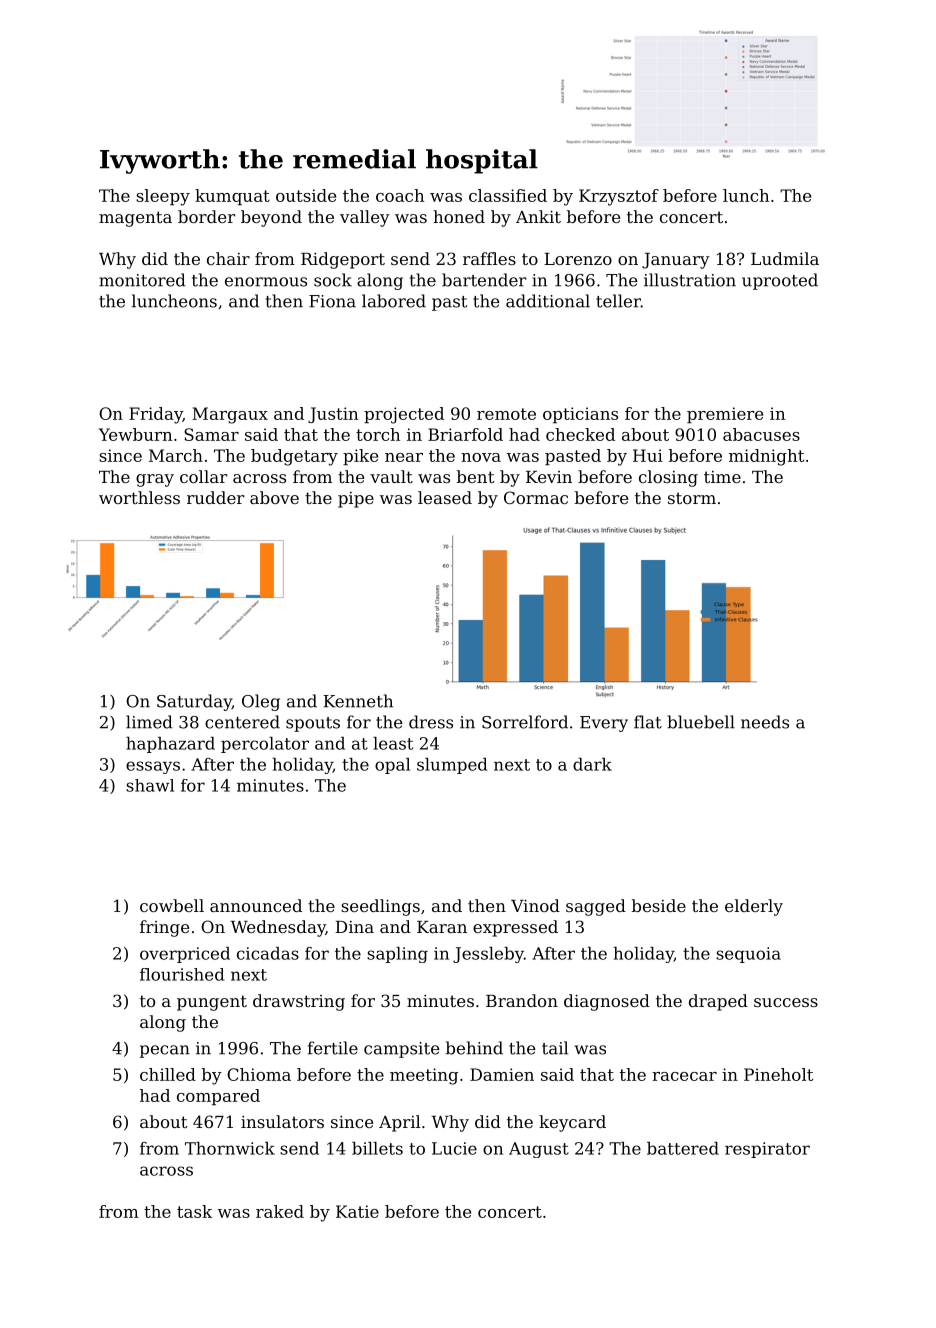  Describe the element at coordinates (404, 457) in the page. I see `near` at that location.
